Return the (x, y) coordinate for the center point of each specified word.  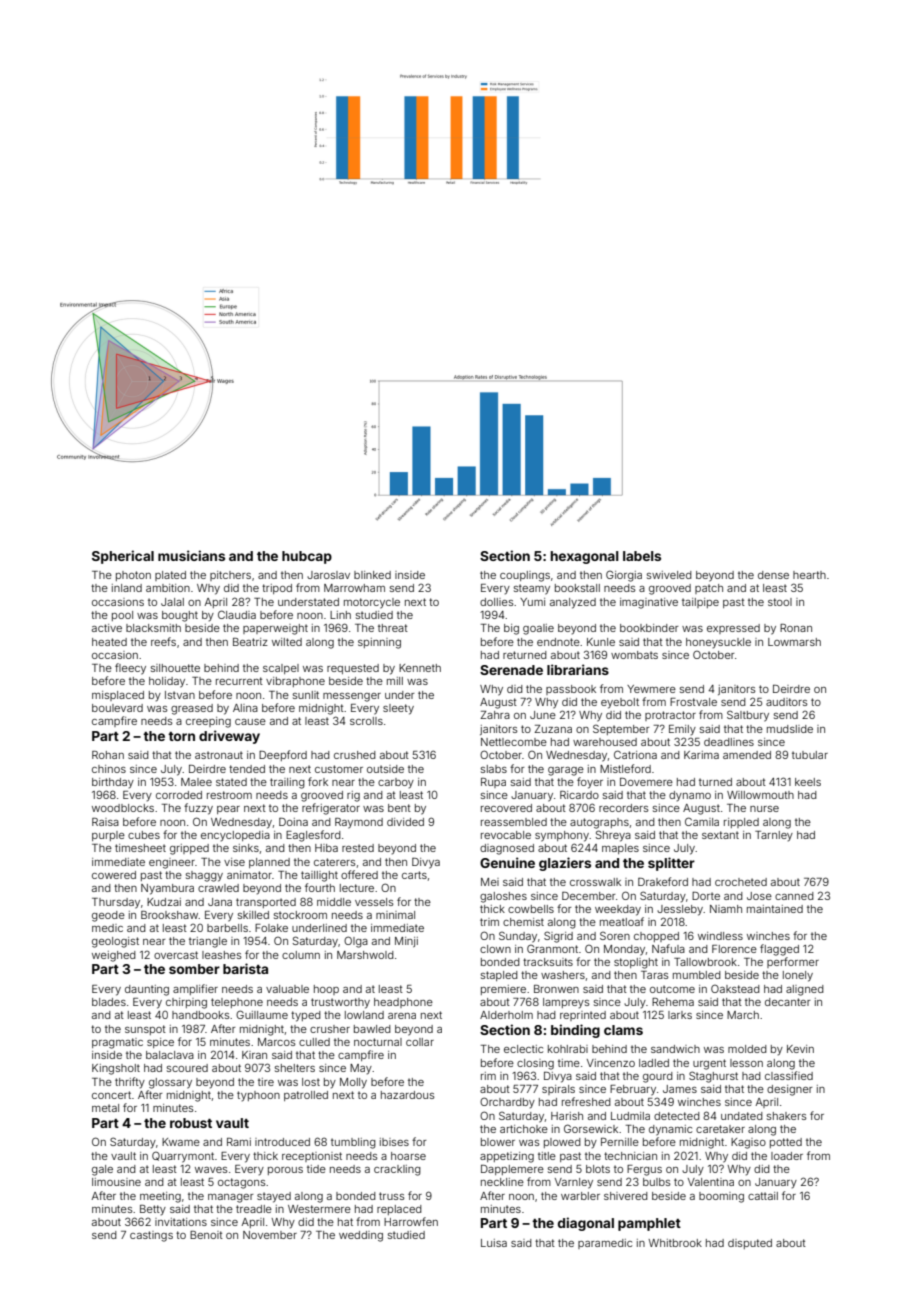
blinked (372, 575)
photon (133, 576)
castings (151, 1236)
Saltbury (748, 716)
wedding (361, 1236)
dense (773, 575)
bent (399, 808)
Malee (196, 782)
